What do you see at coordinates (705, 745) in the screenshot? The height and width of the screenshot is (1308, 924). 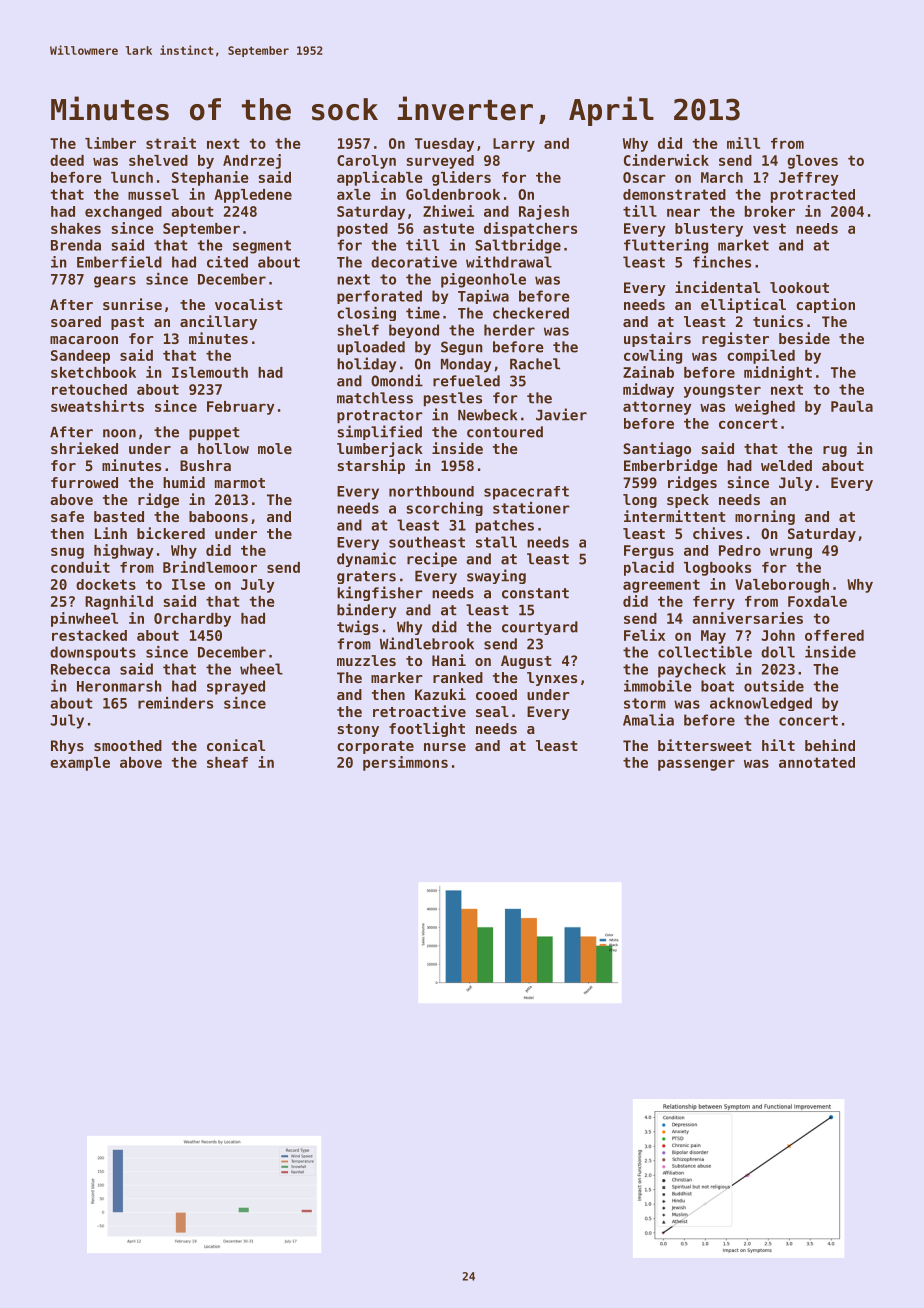 I see `bittersweet` at bounding box center [705, 745].
